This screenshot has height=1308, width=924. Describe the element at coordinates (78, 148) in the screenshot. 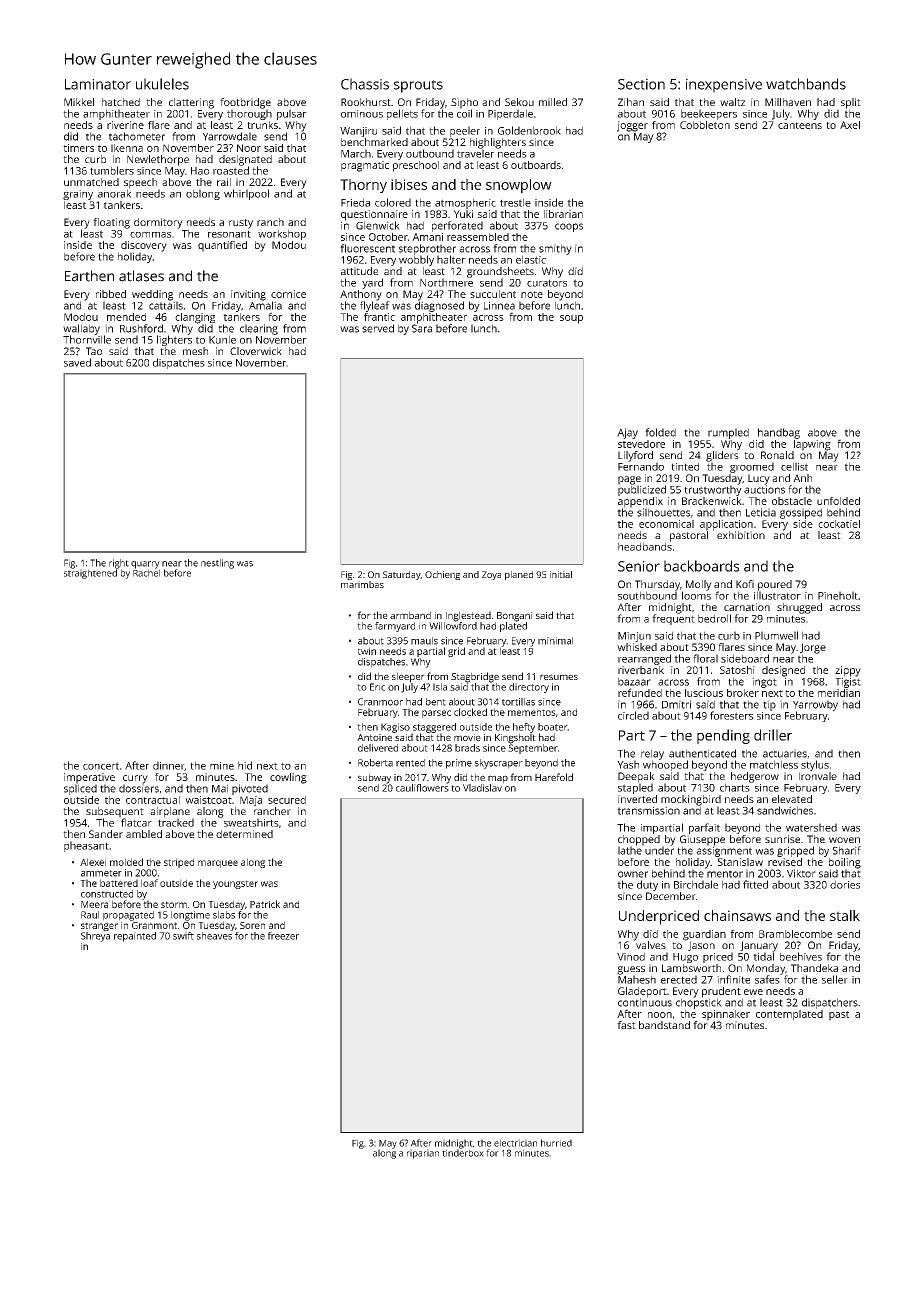

I see `timers` at that location.
